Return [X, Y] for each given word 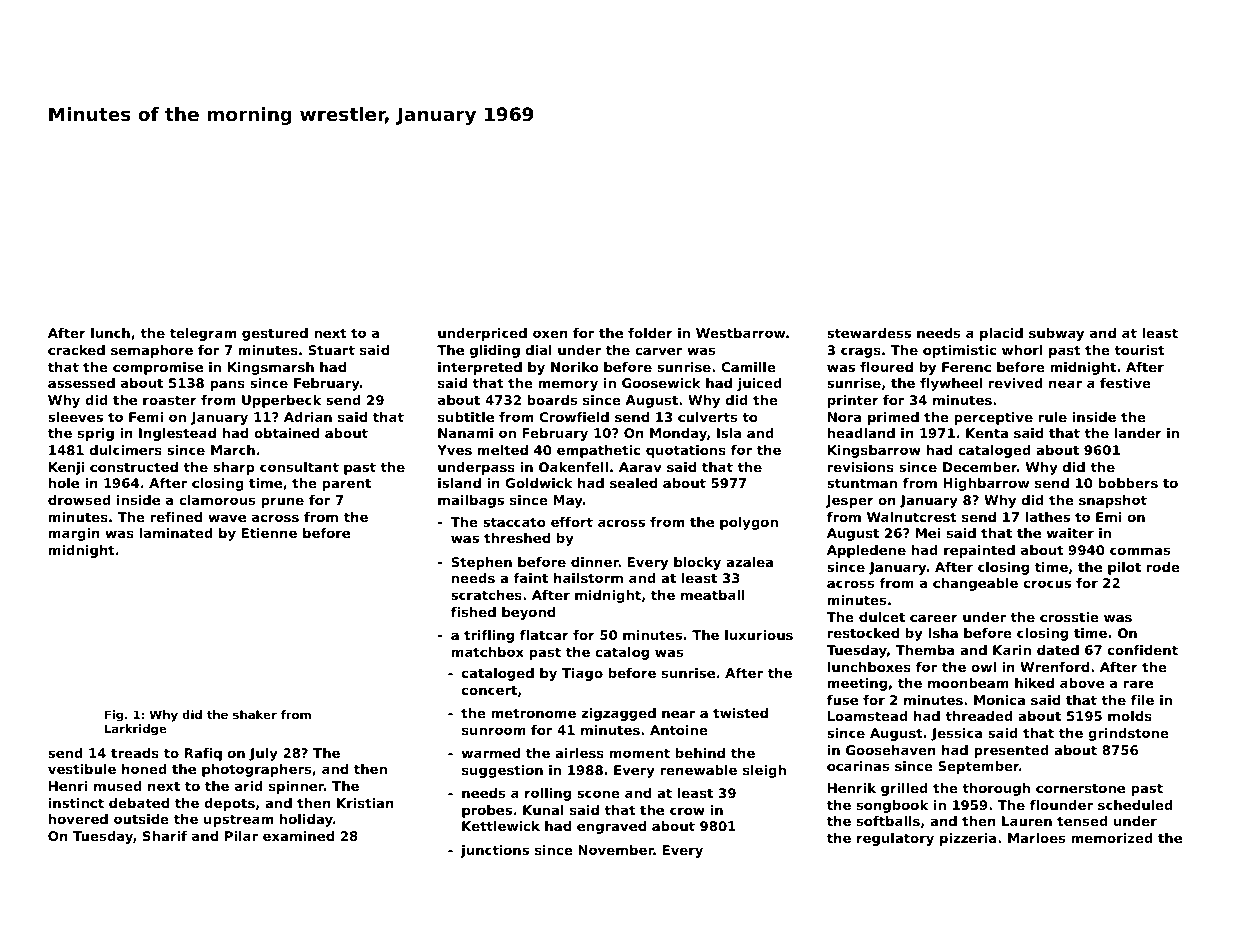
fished [473, 612]
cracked [76, 350]
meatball [713, 595]
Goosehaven [891, 750]
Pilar [241, 836]
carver [658, 351]
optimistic [959, 351]
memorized [1112, 838]
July [263, 754]
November [616, 850]
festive [1125, 383]
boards [552, 400]
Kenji [66, 468]
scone [598, 794]
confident [1143, 650]
